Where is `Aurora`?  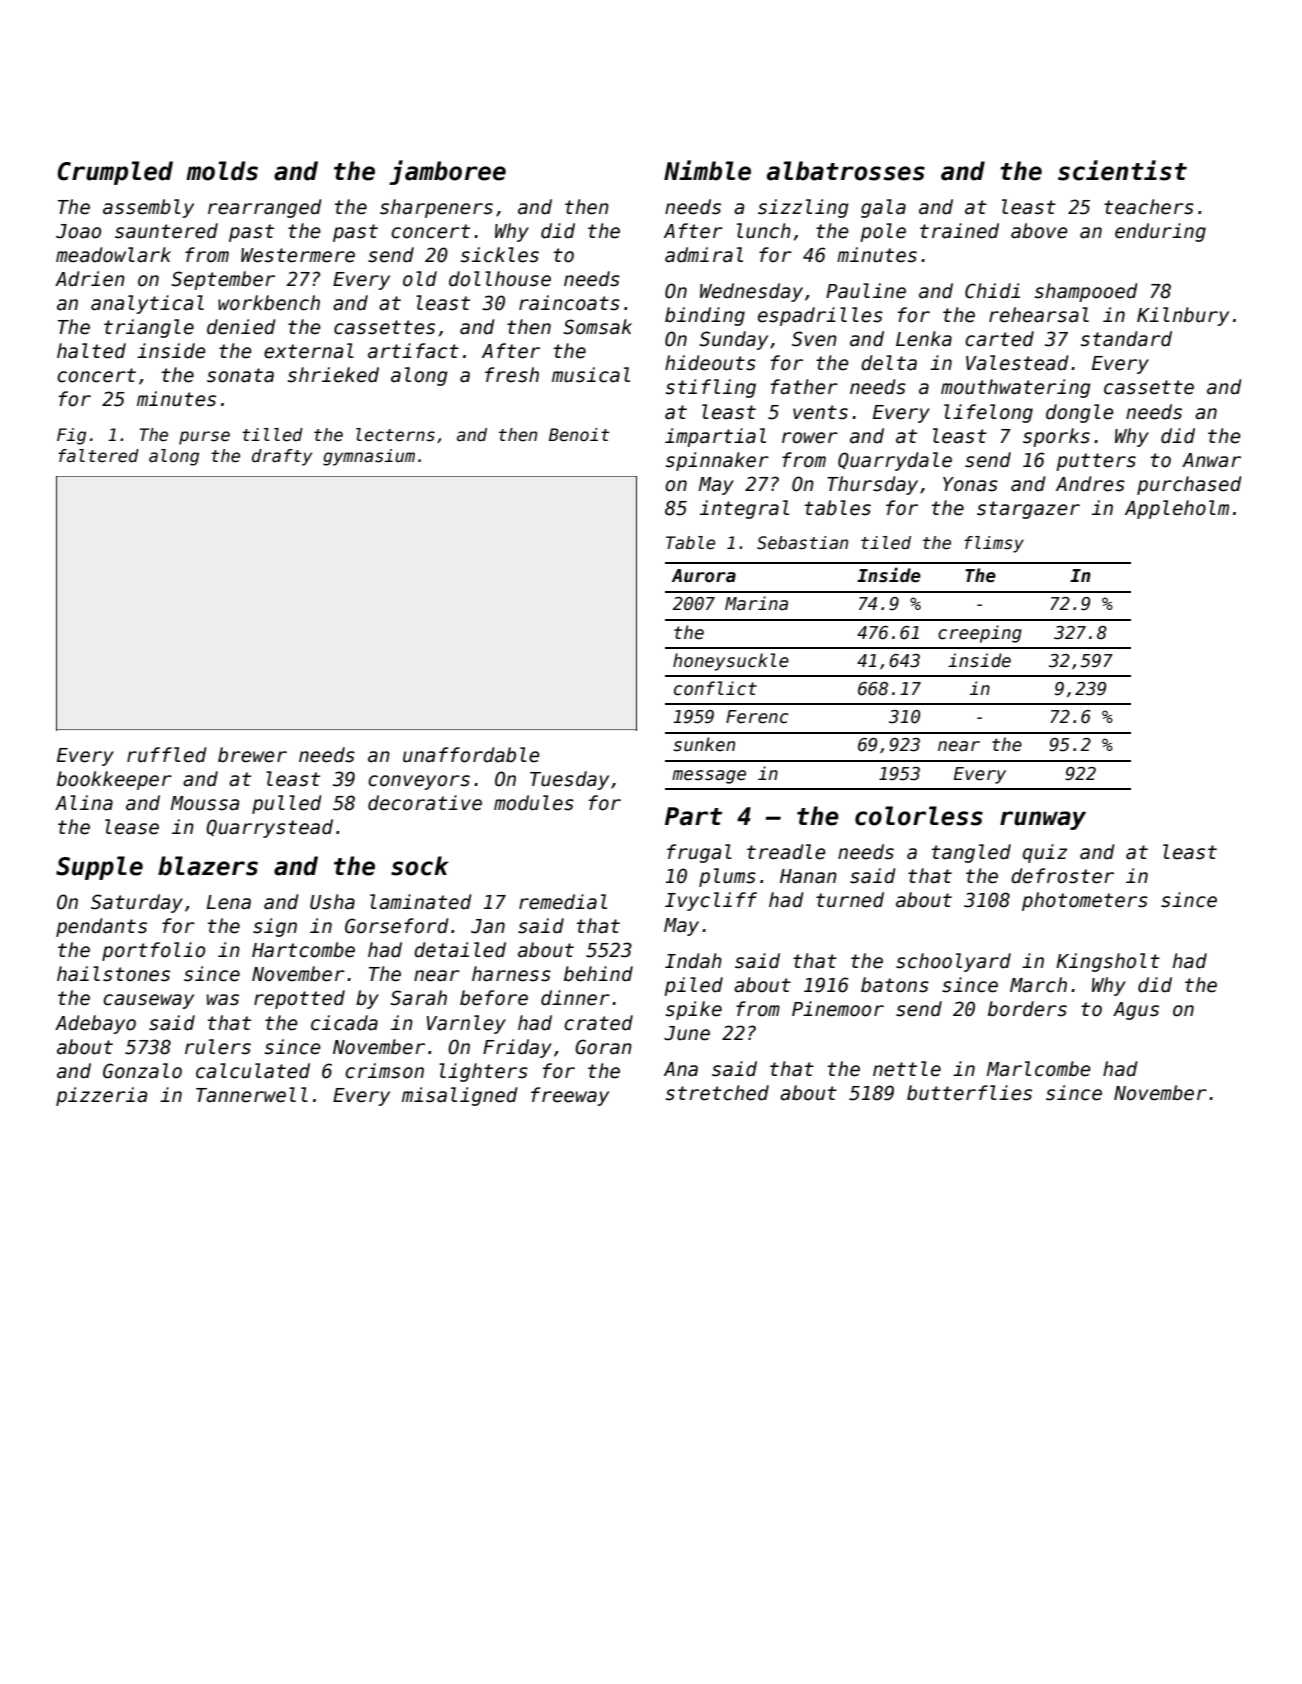
Aurora is located at coordinates (704, 576).
